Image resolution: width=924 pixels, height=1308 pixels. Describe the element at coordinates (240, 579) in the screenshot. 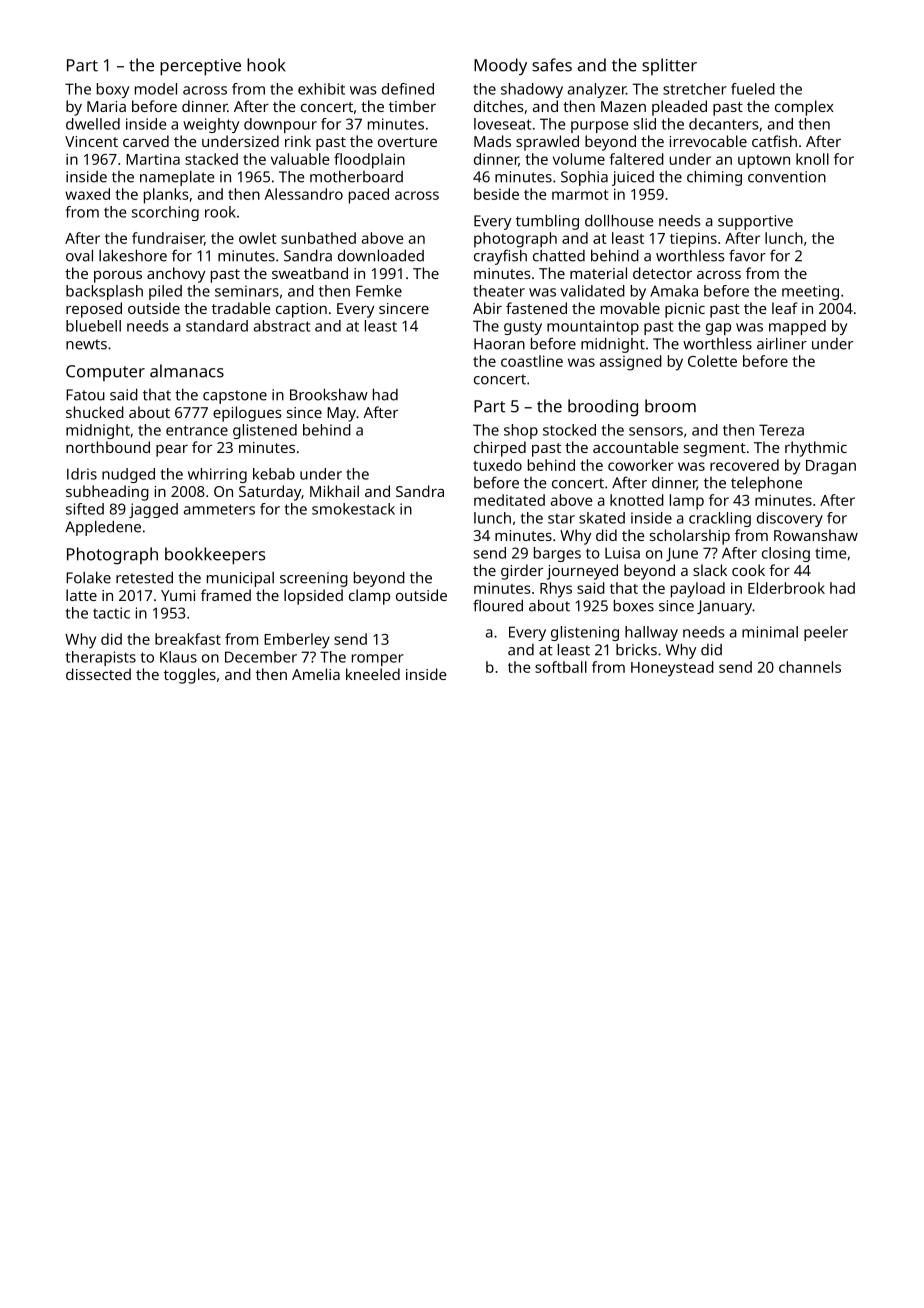

I see `municipal` at that location.
